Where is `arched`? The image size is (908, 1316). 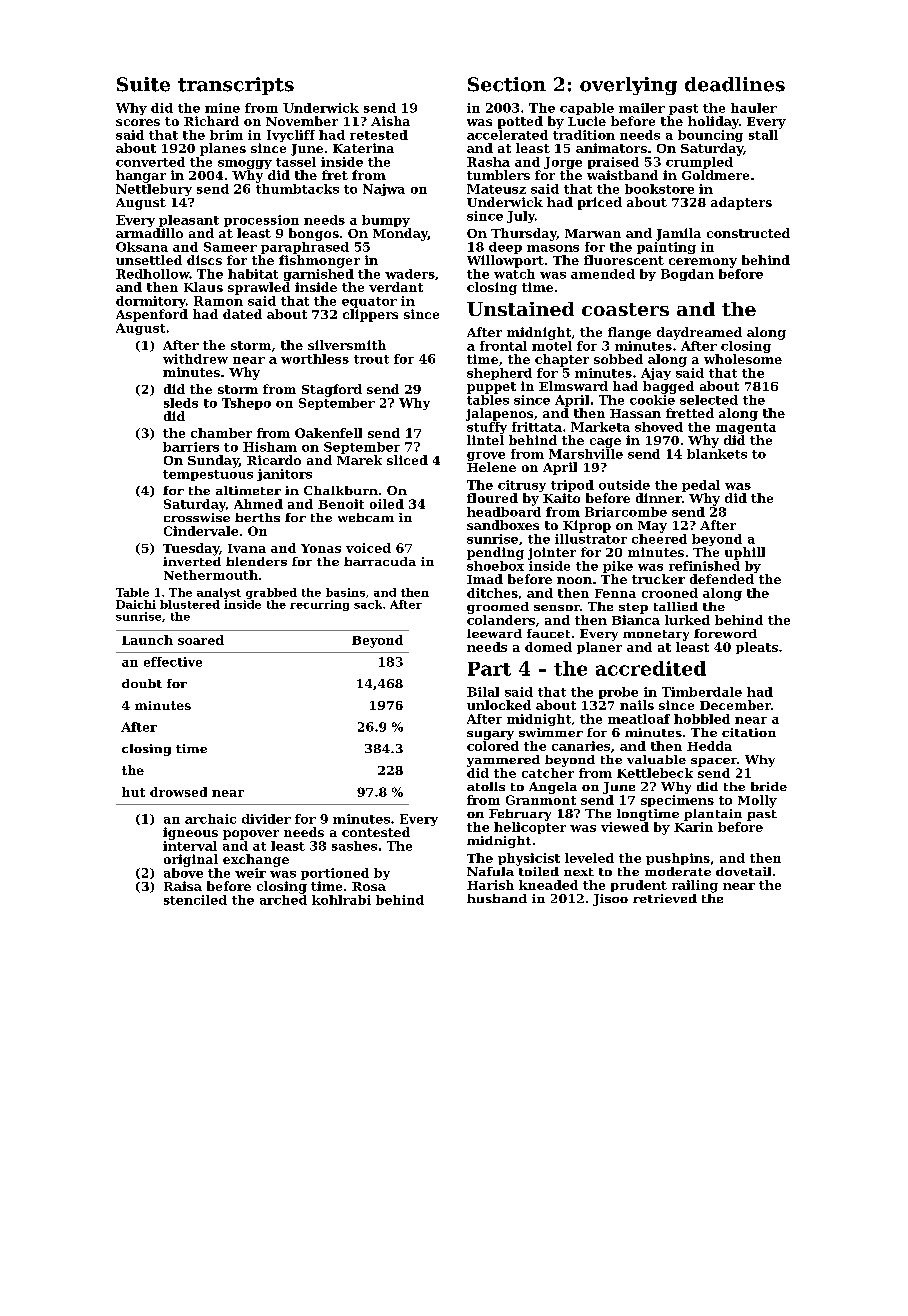
arched is located at coordinates (283, 900).
